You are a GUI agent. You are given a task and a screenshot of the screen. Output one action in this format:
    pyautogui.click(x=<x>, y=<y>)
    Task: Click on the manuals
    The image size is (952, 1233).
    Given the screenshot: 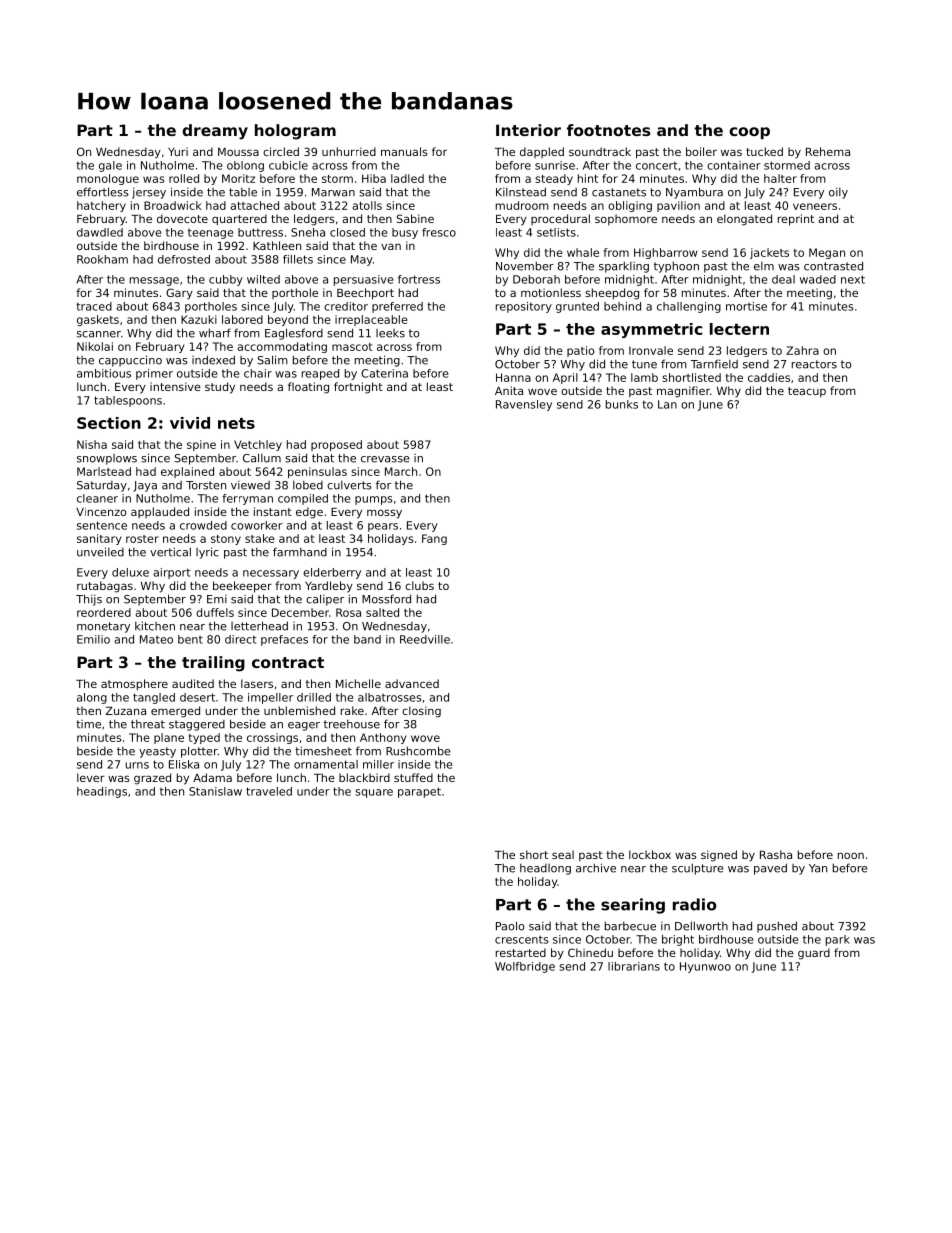 What is the action you would take?
    pyautogui.click(x=404, y=151)
